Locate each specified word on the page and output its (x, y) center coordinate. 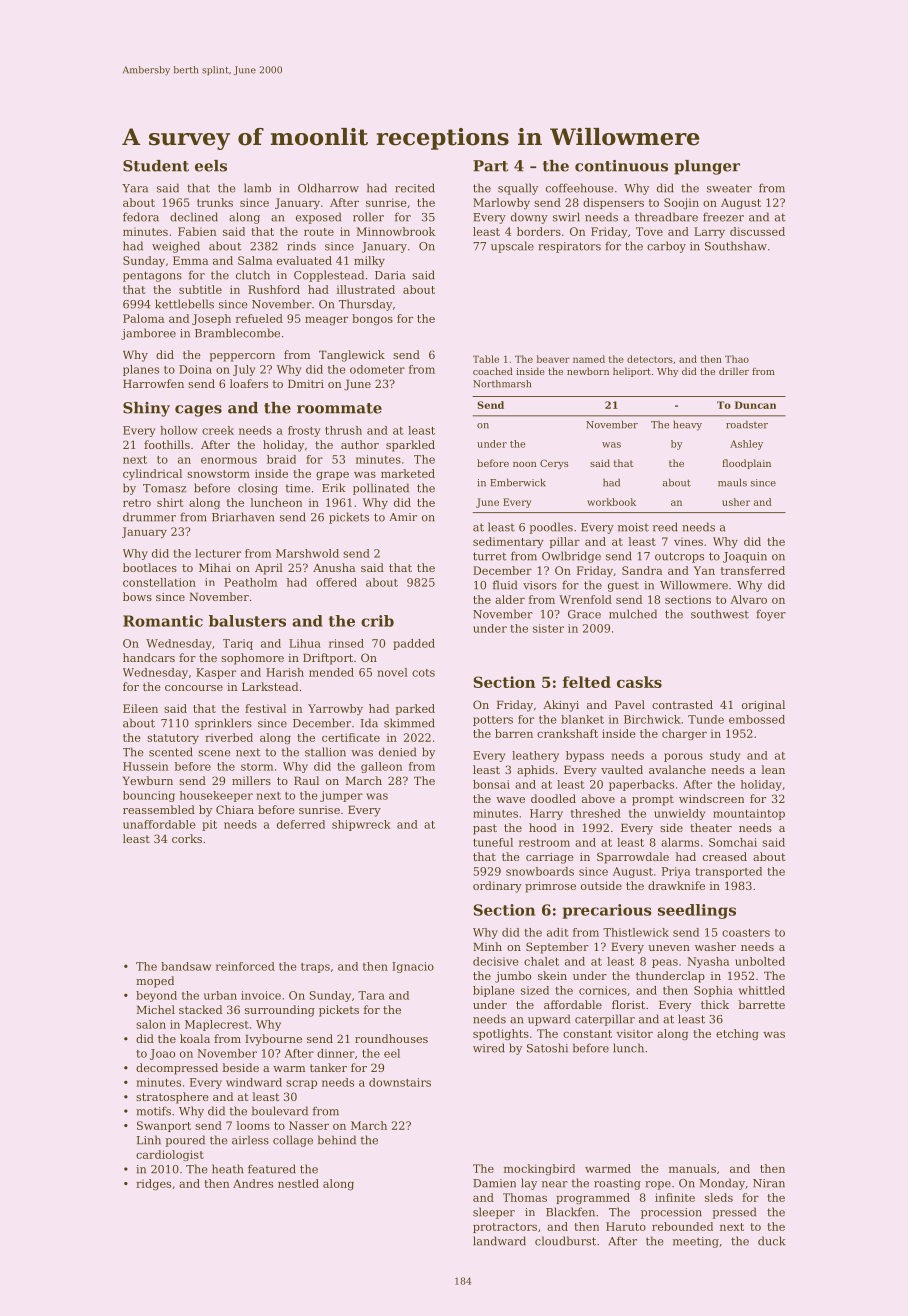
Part (490, 166)
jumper (341, 796)
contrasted (682, 704)
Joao (162, 1054)
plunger (707, 167)
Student (156, 166)
